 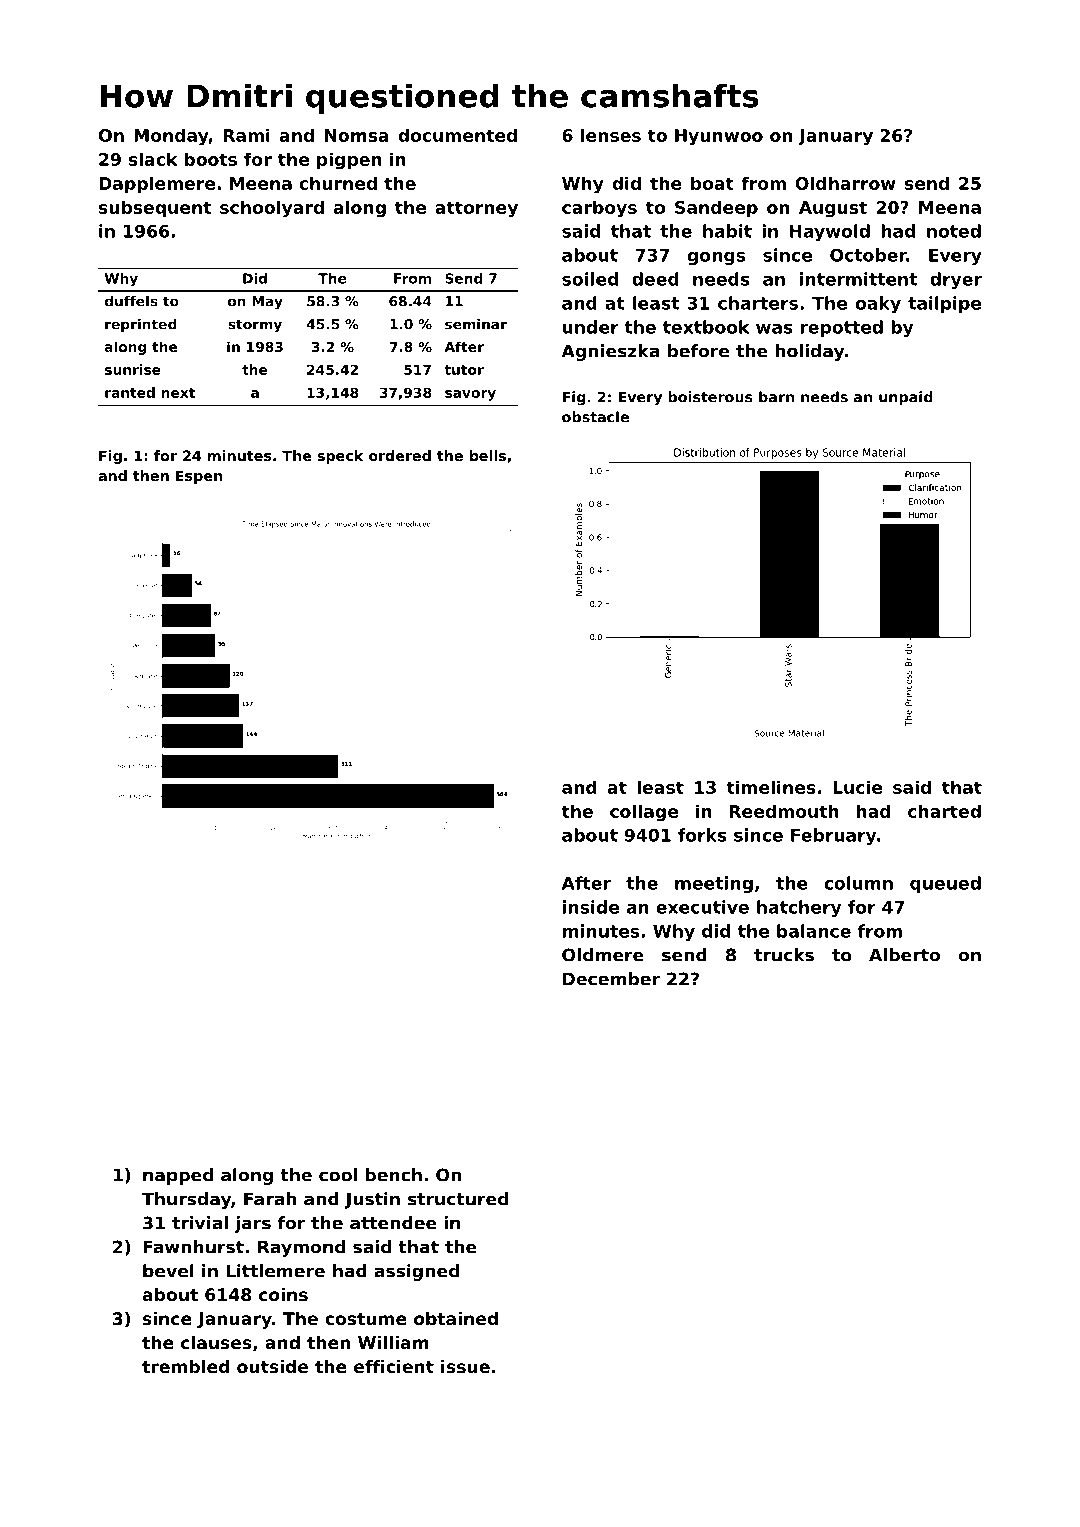 What do you see at coordinates (168, 1271) in the screenshot?
I see `bevel` at bounding box center [168, 1271].
